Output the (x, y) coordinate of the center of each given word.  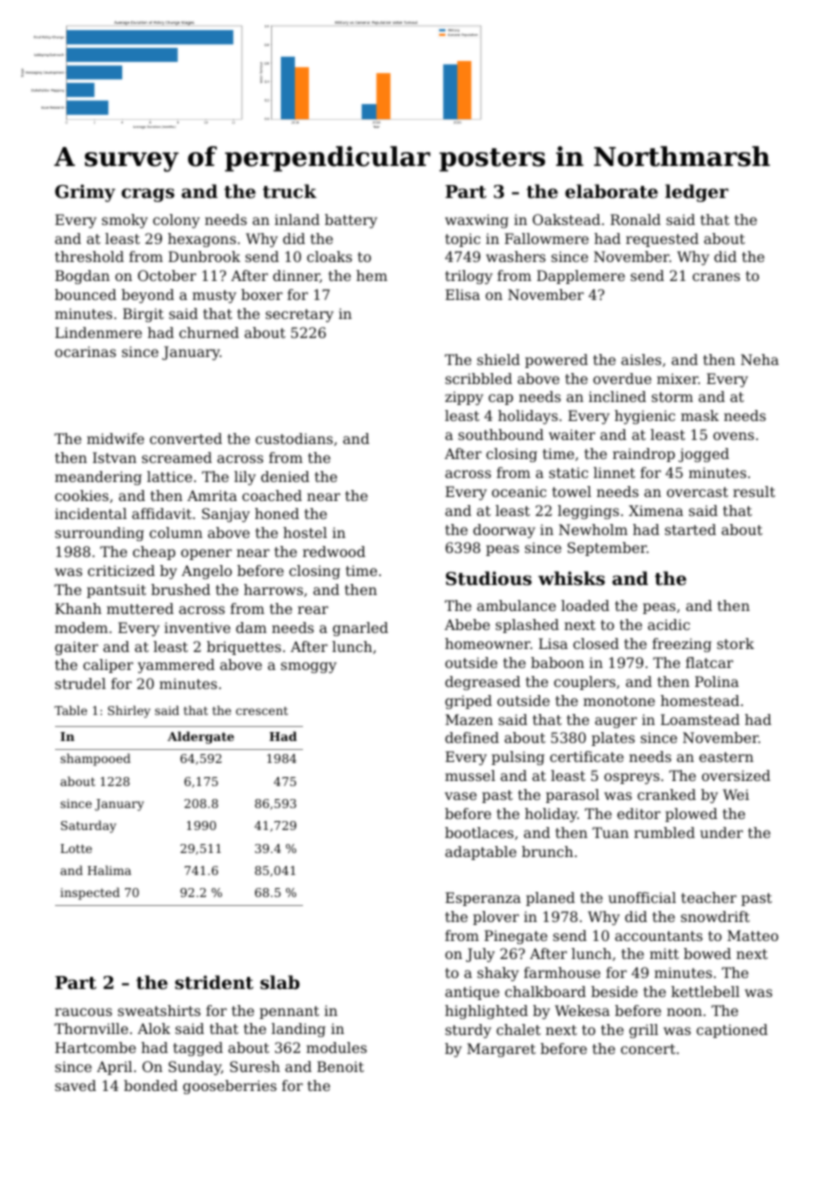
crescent (262, 711)
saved (75, 1085)
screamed (177, 457)
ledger (697, 193)
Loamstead (700, 719)
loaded (585, 605)
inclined (617, 396)
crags (147, 195)
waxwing (477, 221)
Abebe (467, 624)
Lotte (76, 848)
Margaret (501, 1050)
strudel (80, 683)
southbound (501, 434)
